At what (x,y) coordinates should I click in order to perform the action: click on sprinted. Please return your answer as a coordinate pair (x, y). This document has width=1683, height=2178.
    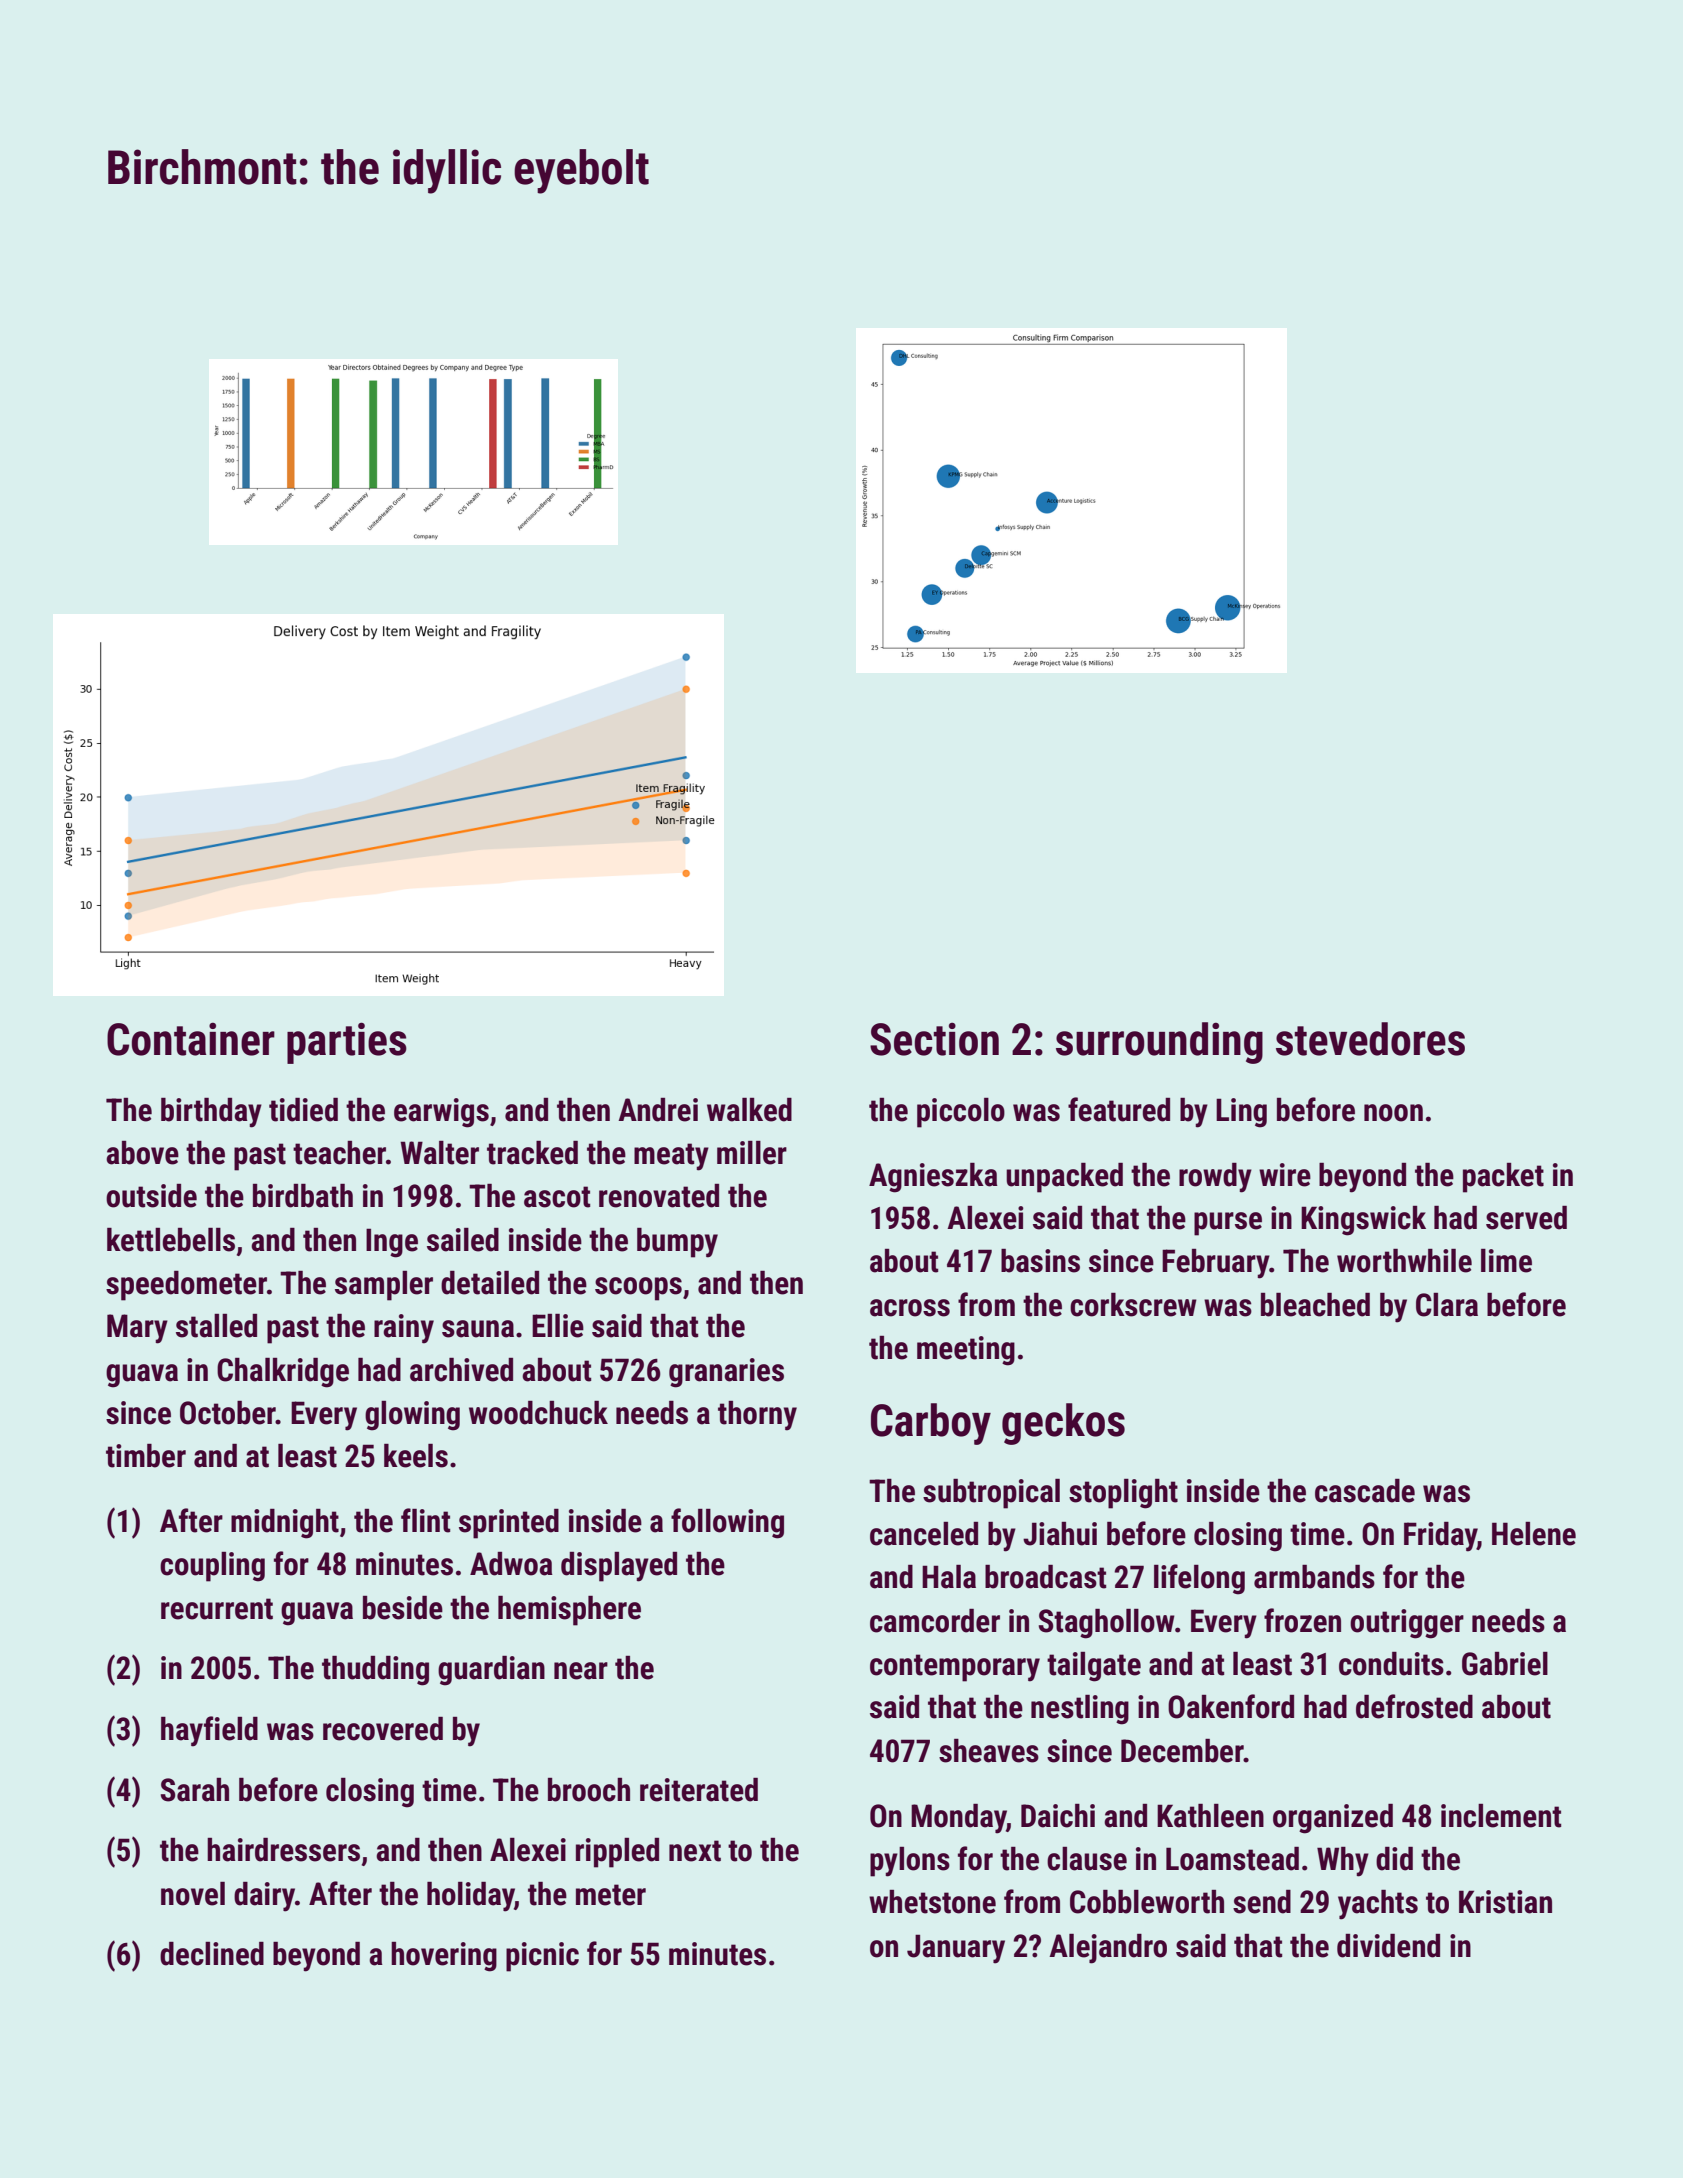
    Looking at the image, I should click on (509, 1524).
